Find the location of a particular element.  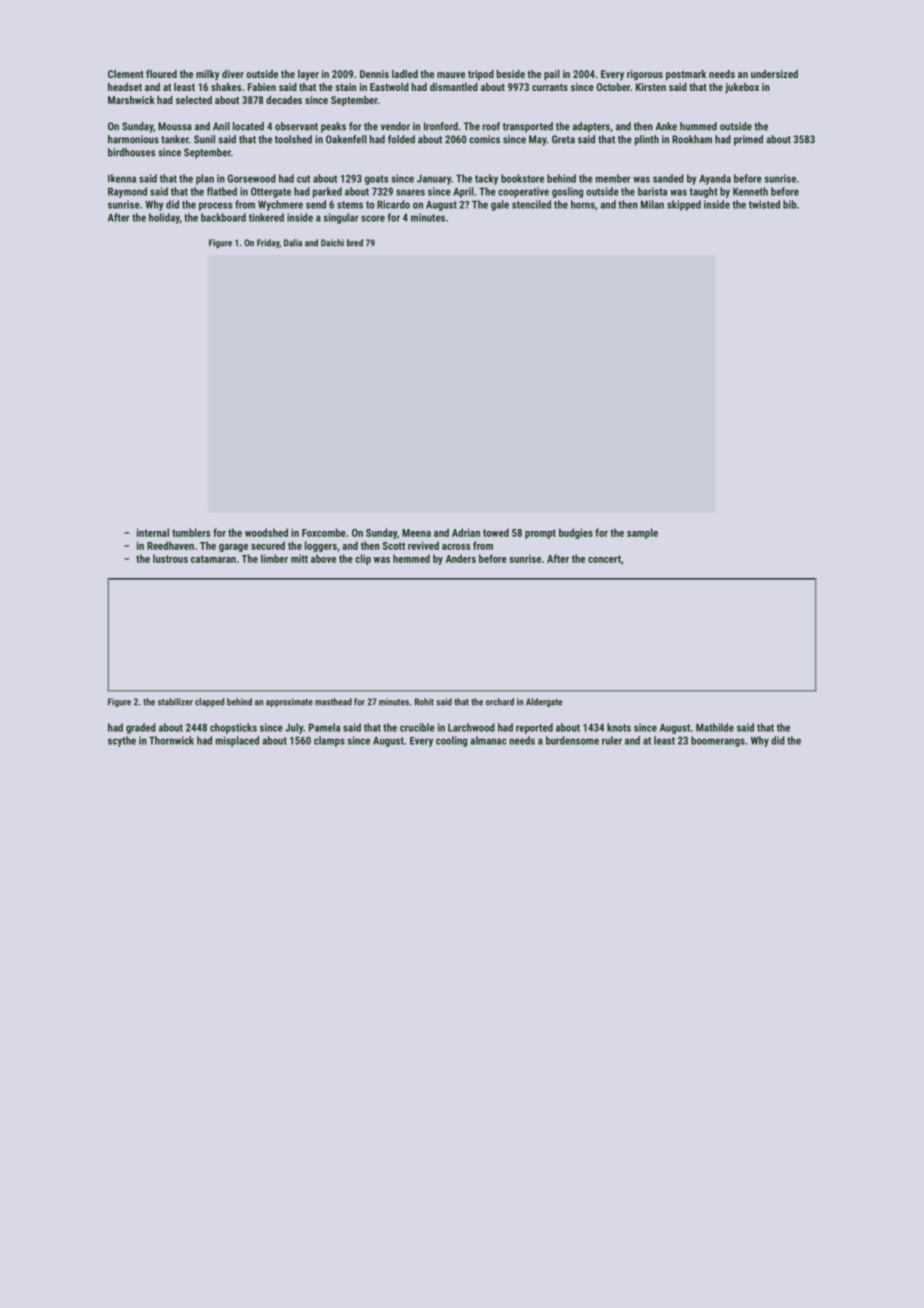

Foxcombe is located at coordinates (324, 532).
